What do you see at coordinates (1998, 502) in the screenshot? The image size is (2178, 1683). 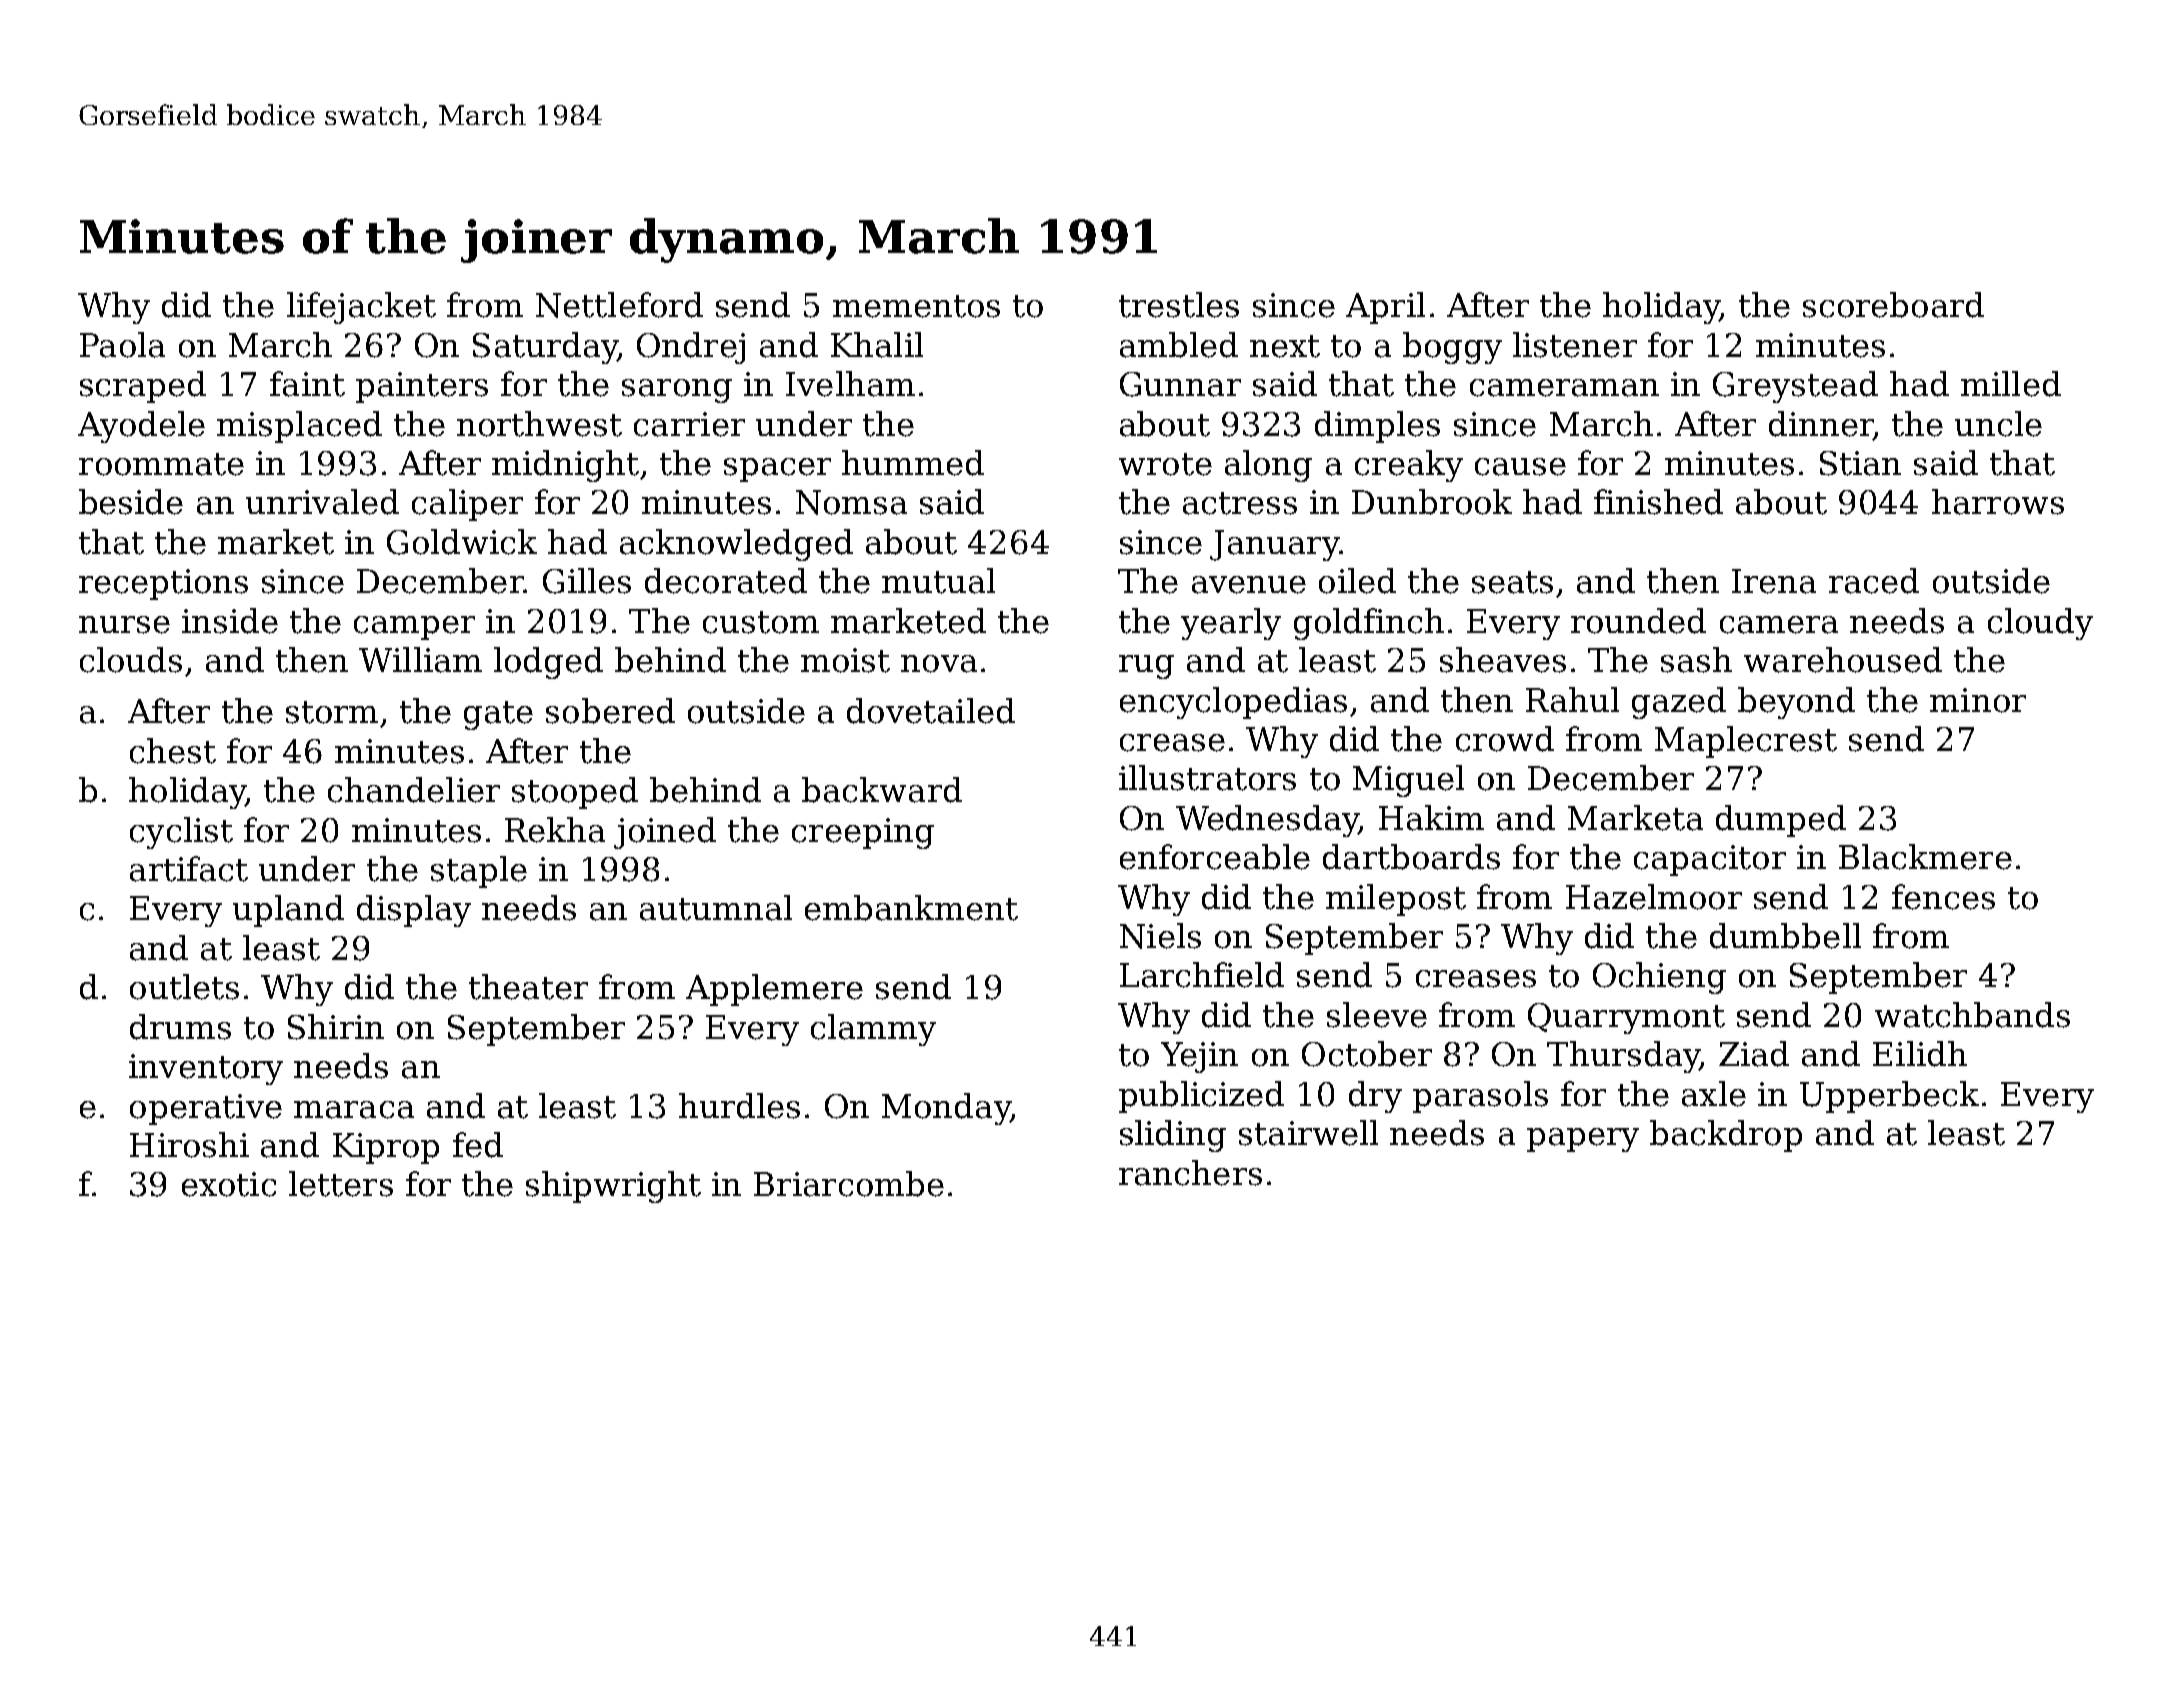 I see `harrows` at bounding box center [1998, 502].
